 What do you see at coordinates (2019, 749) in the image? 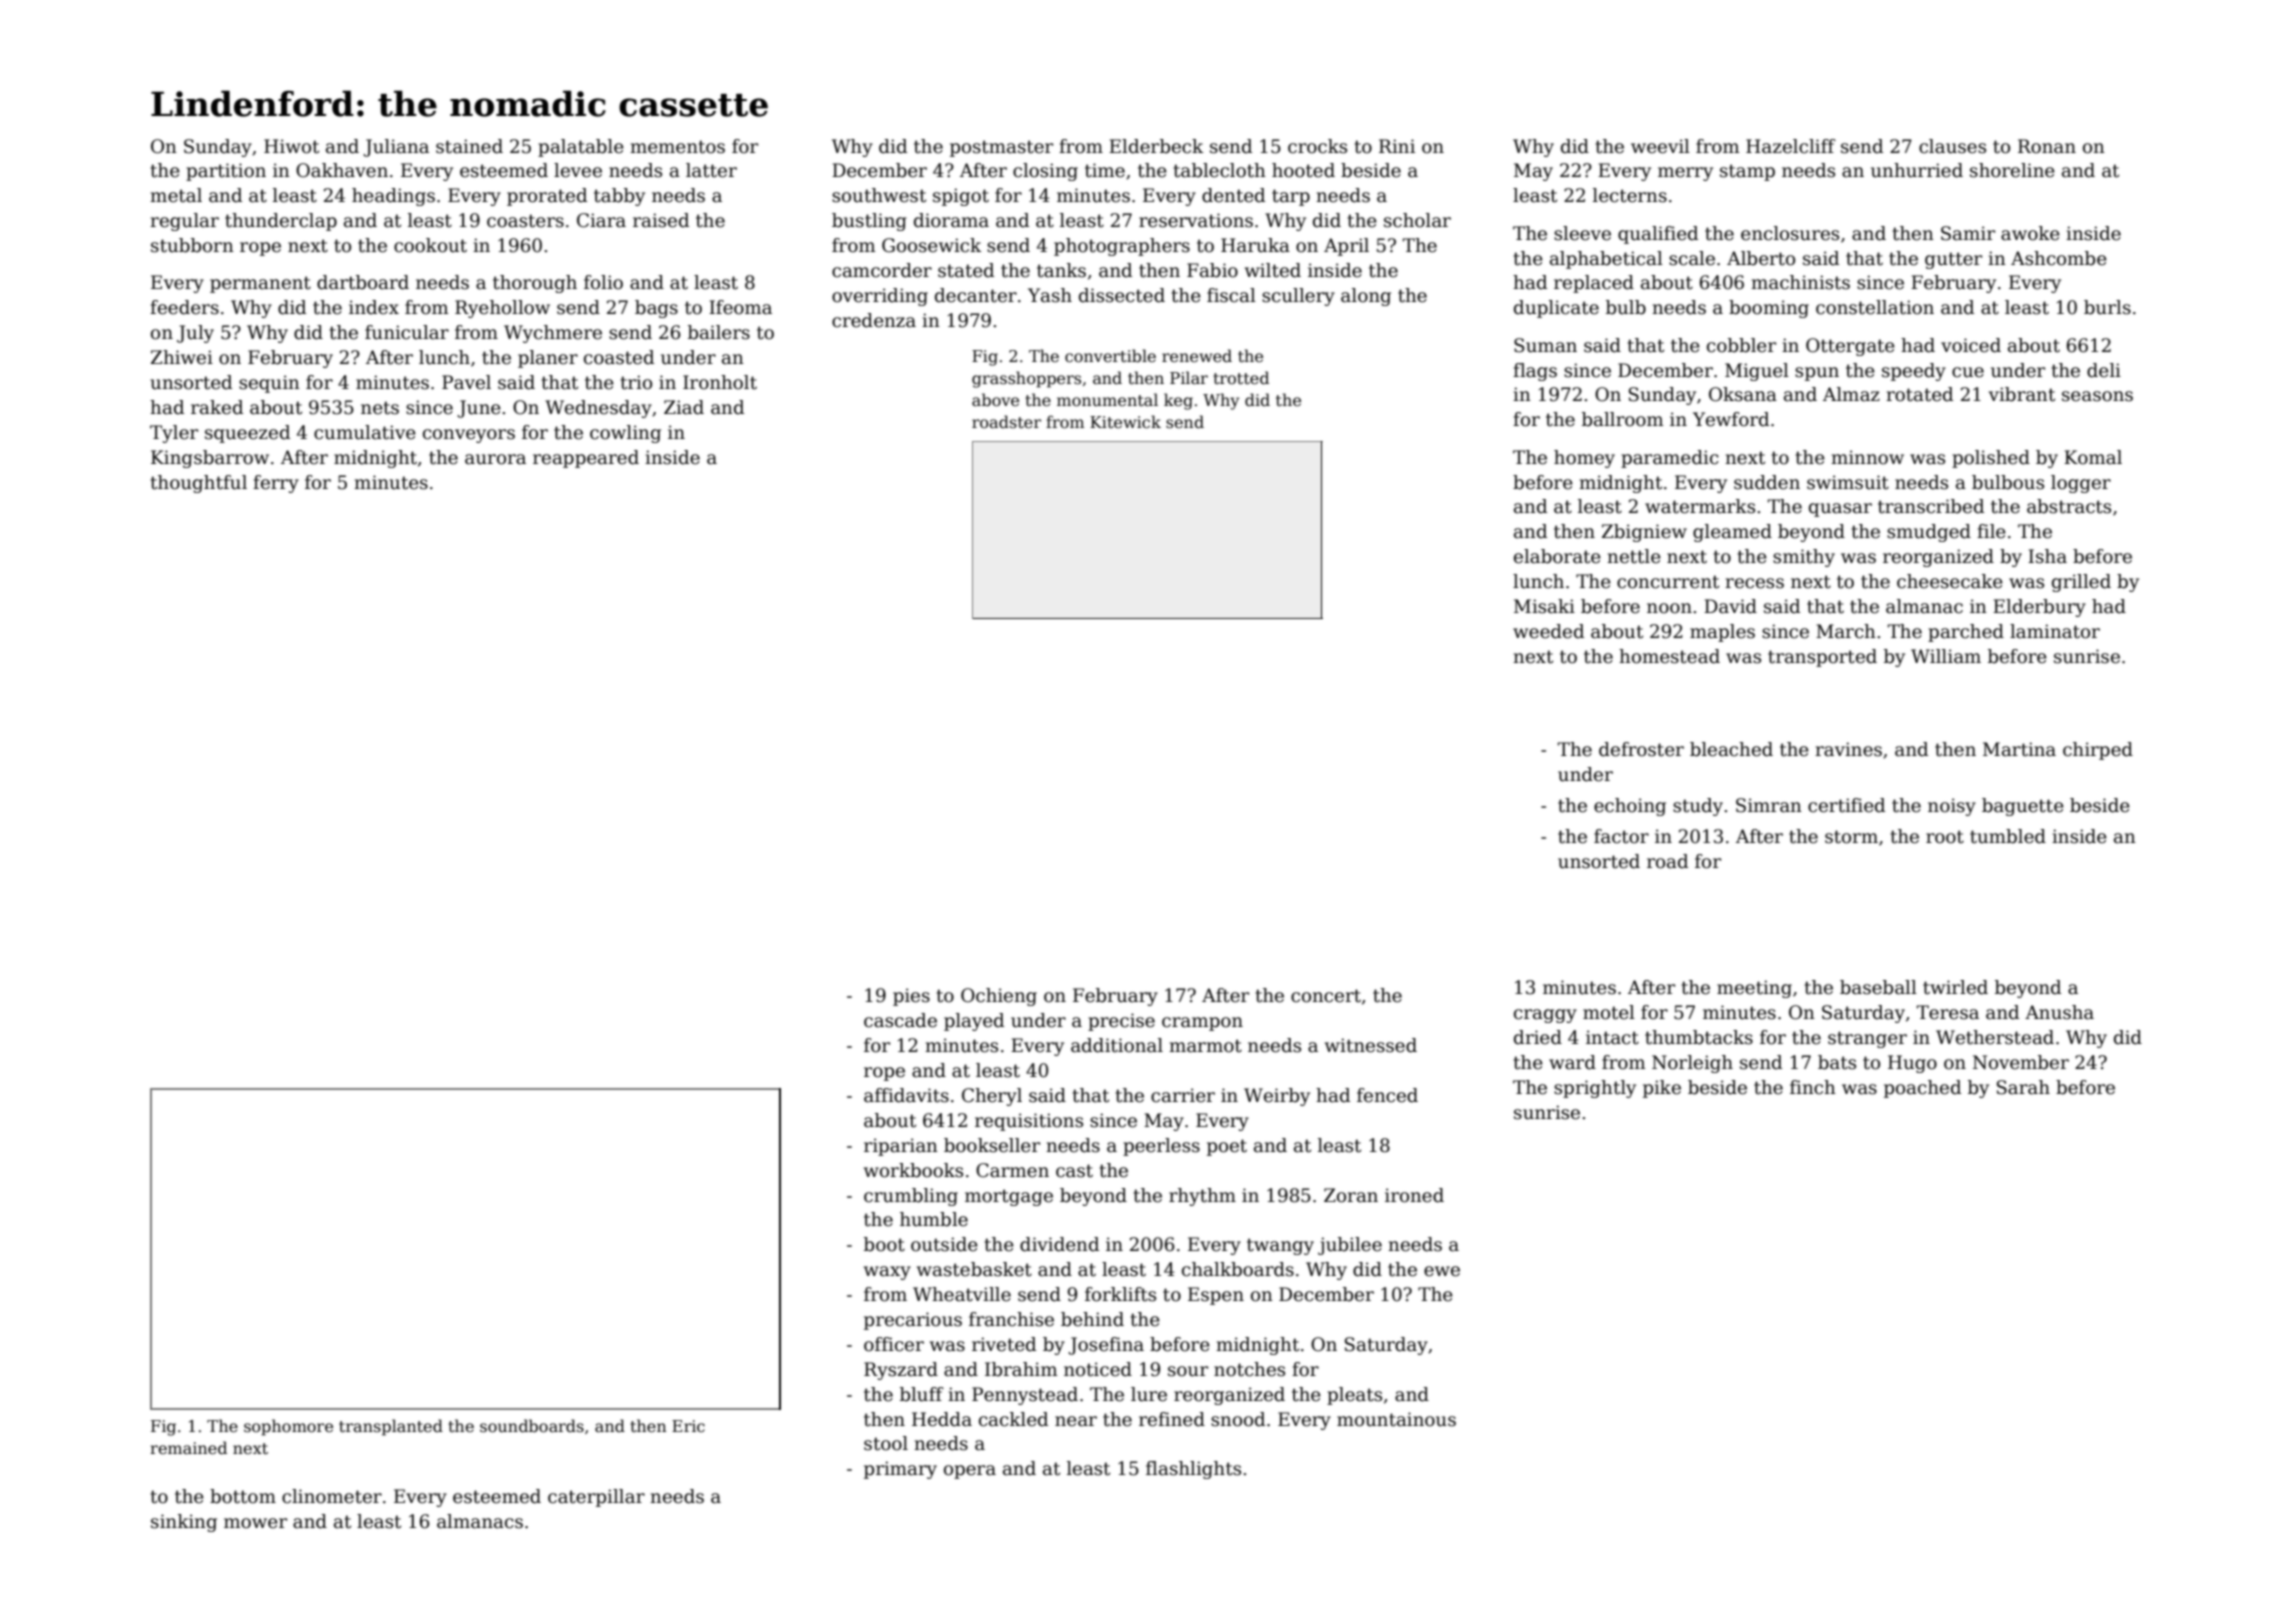
I see `Martina` at bounding box center [2019, 749].
